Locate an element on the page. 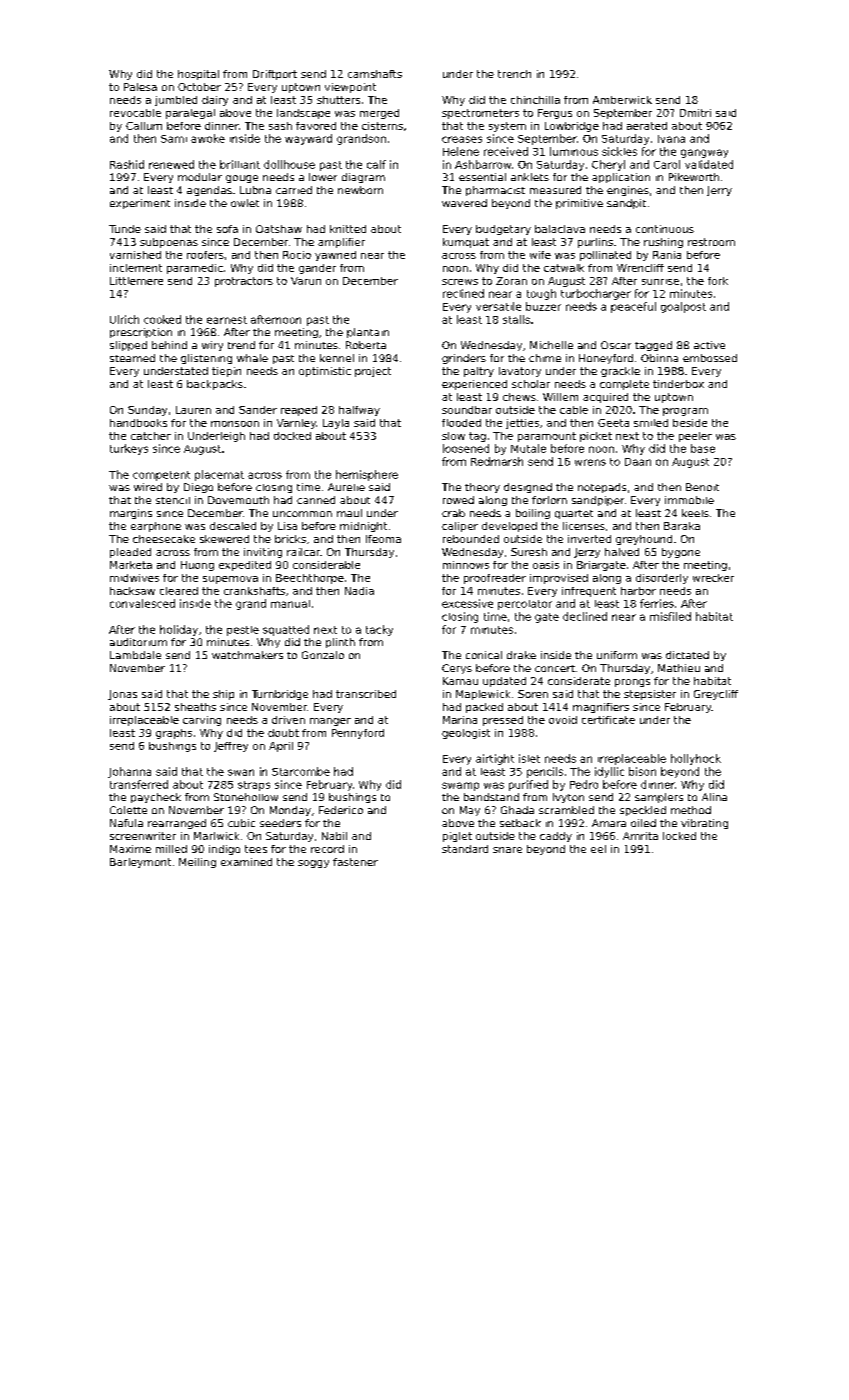  continuous is located at coordinates (665, 229).
